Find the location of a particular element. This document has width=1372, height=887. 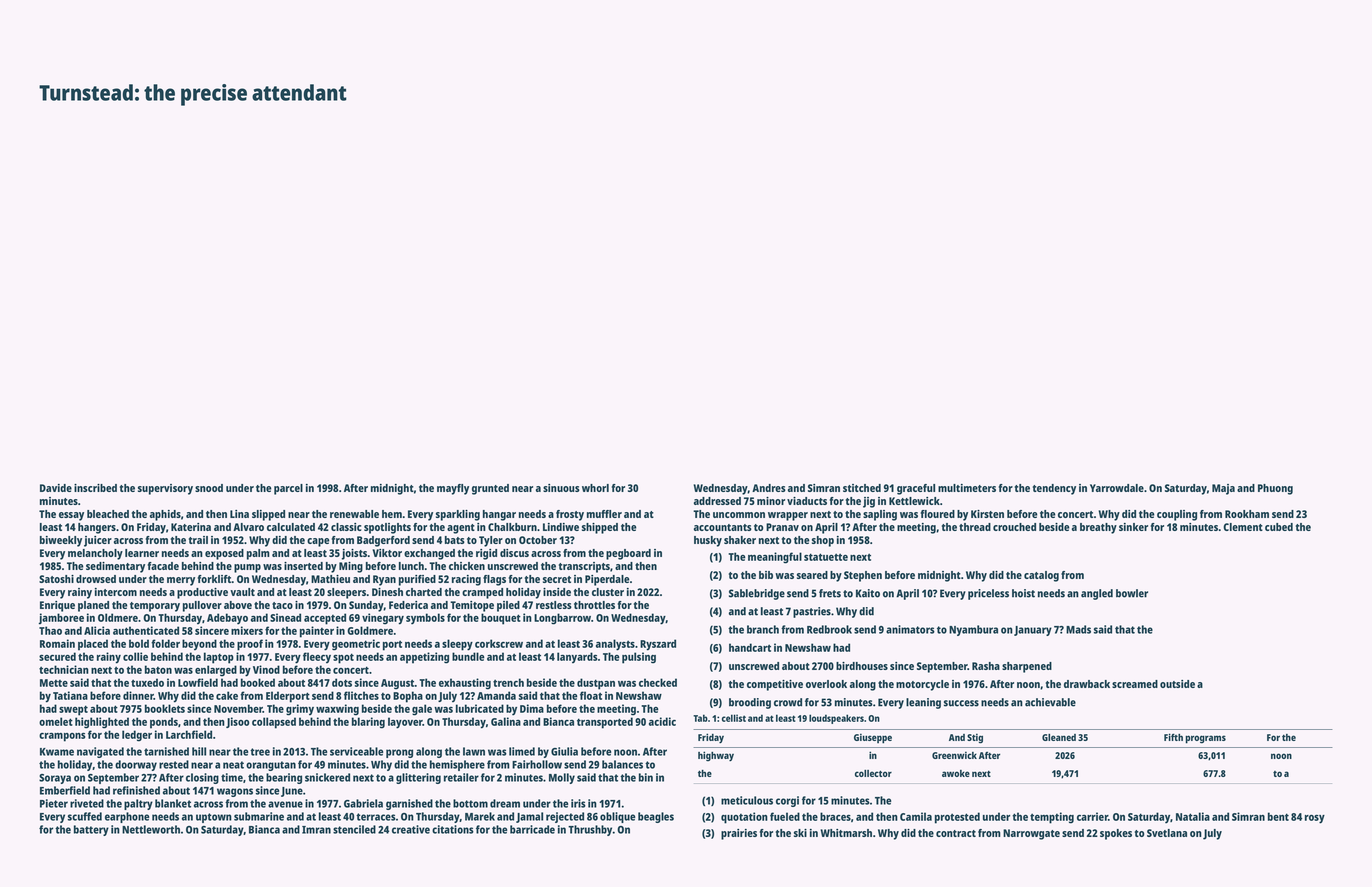

cubed is located at coordinates (1279, 527).
